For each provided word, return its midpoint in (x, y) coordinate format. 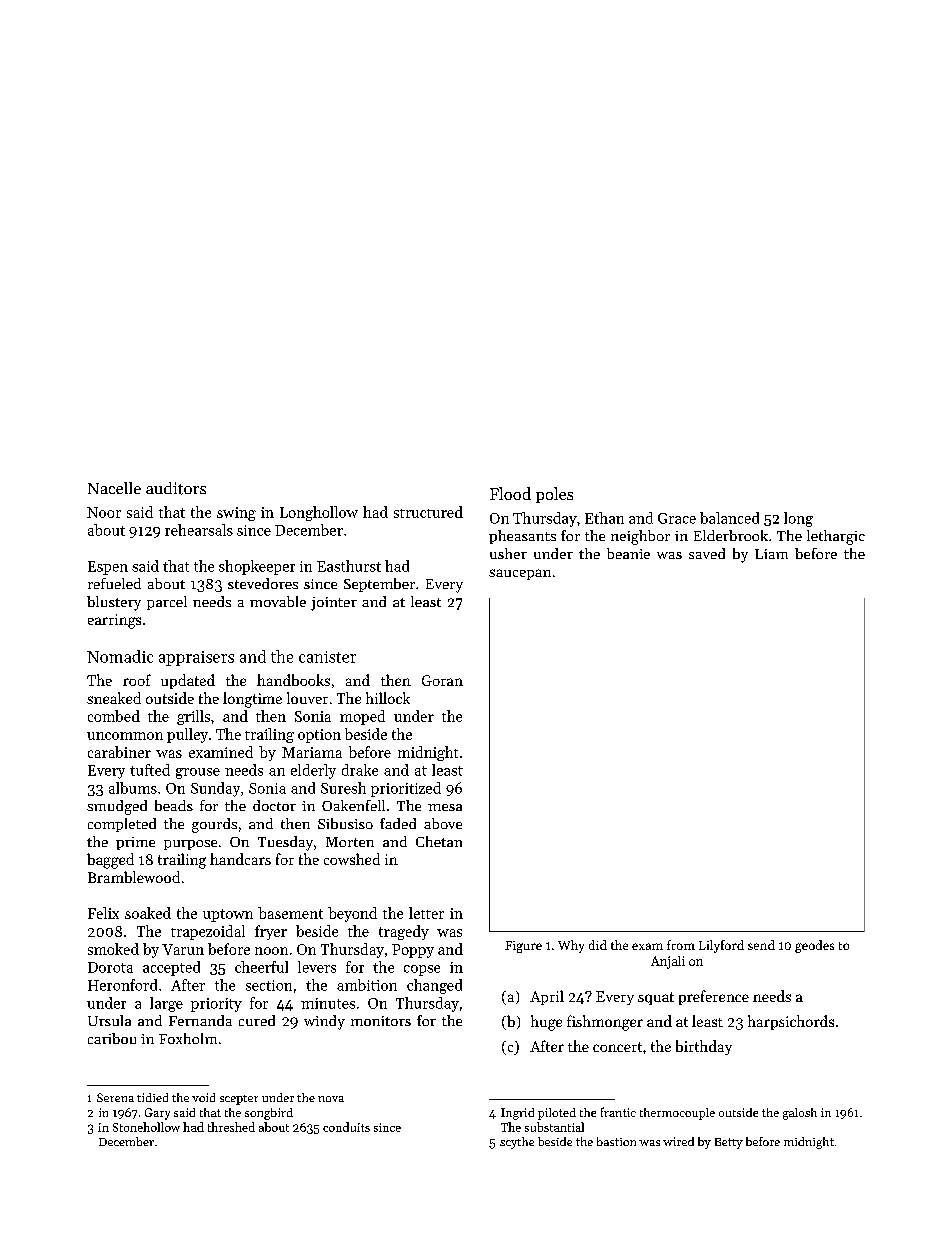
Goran (442, 680)
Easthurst (349, 566)
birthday (704, 1047)
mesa (445, 807)
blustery (114, 603)
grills (193, 717)
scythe (517, 1143)
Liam (771, 554)
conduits (346, 1127)
